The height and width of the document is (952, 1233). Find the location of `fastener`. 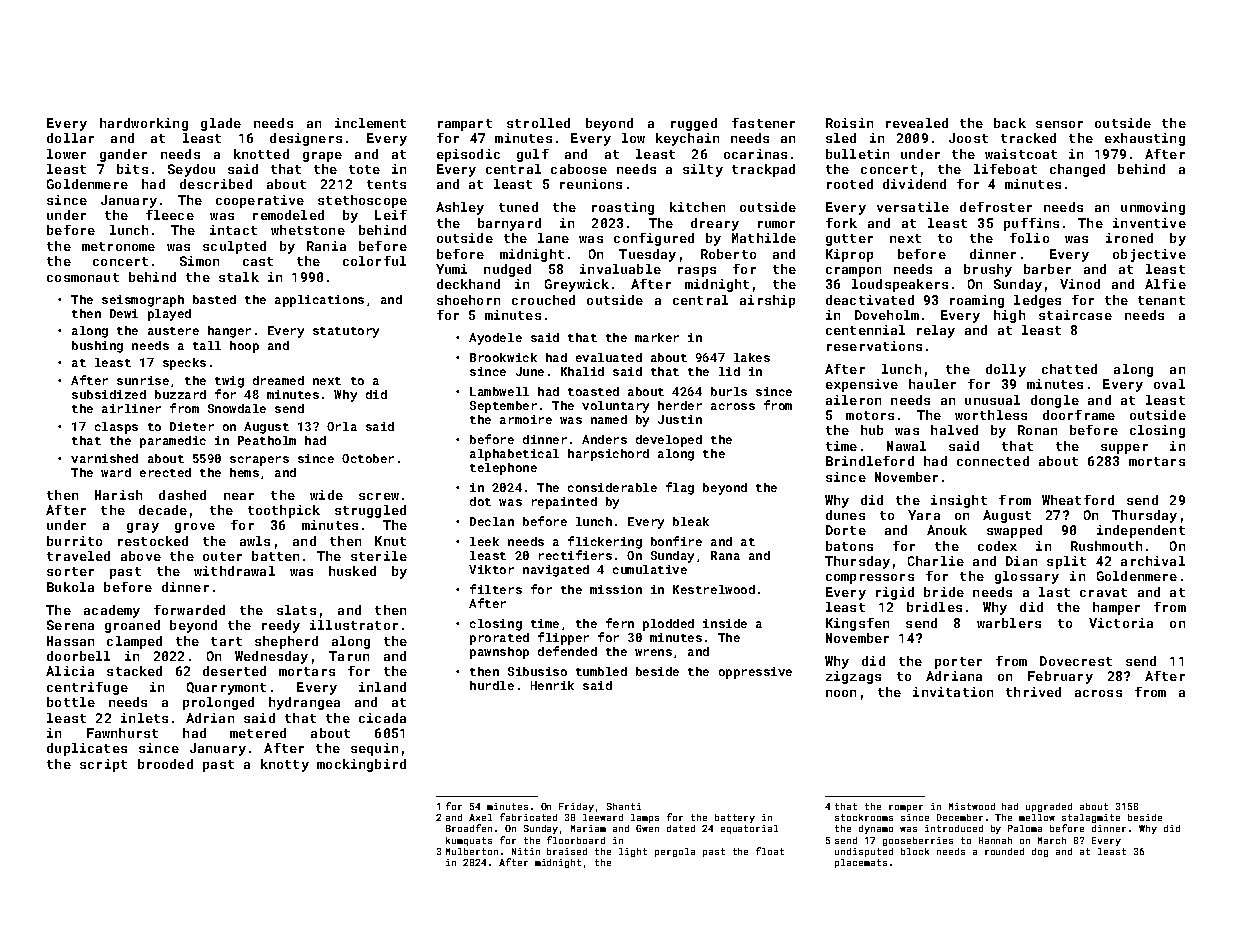

fastener is located at coordinates (763, 123).
